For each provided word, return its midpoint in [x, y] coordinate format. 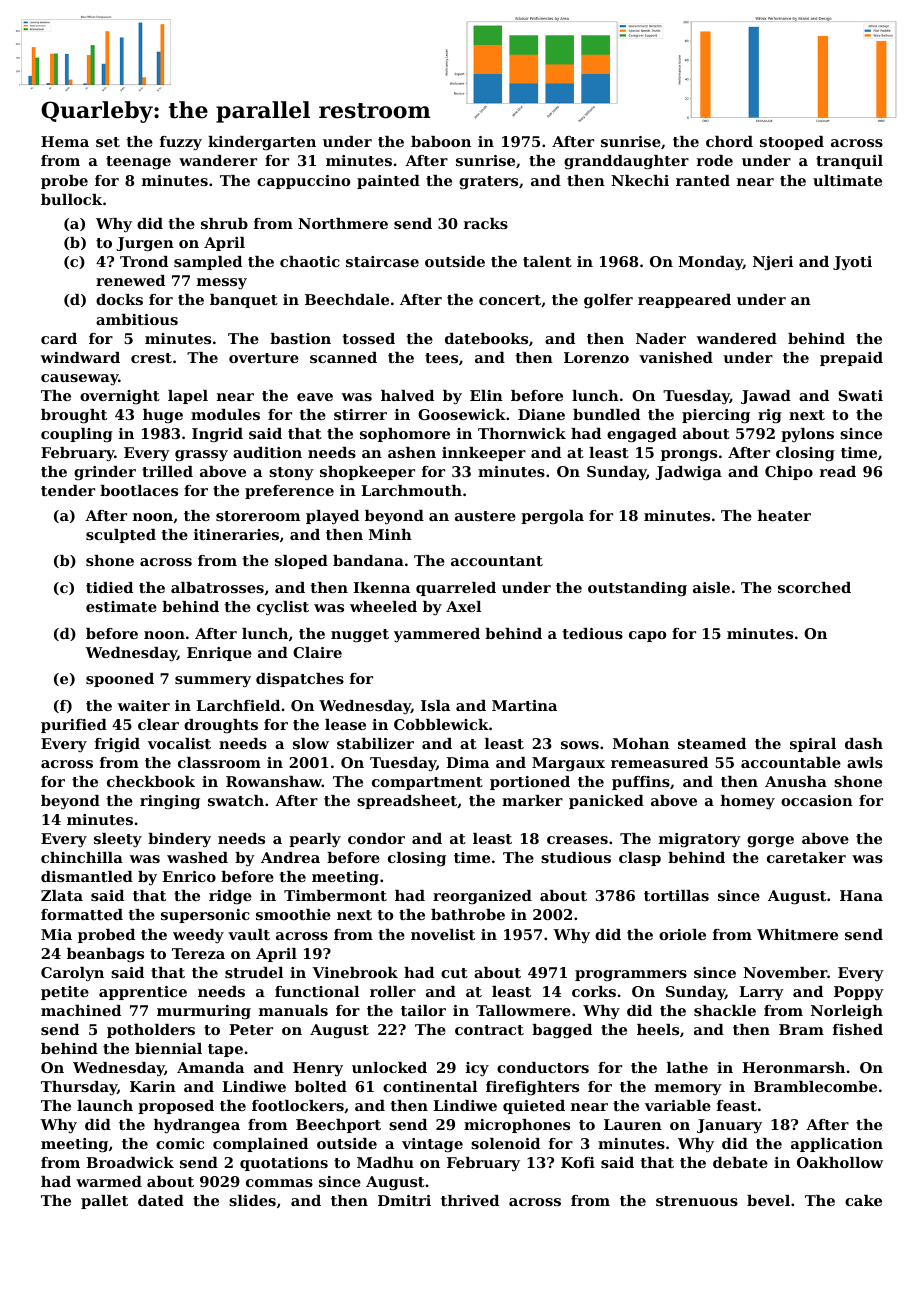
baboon [441, 141]
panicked [606, 802]
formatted [82, 914]
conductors [543, 1067]
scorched [814, 587]
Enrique [219, 654]
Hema [65, 141]
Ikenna [381, 587]
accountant [497, 561]
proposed [176, 1107]
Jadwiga [688, 473]
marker [532, 800]
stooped [792, 143]
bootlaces [139, 490]
